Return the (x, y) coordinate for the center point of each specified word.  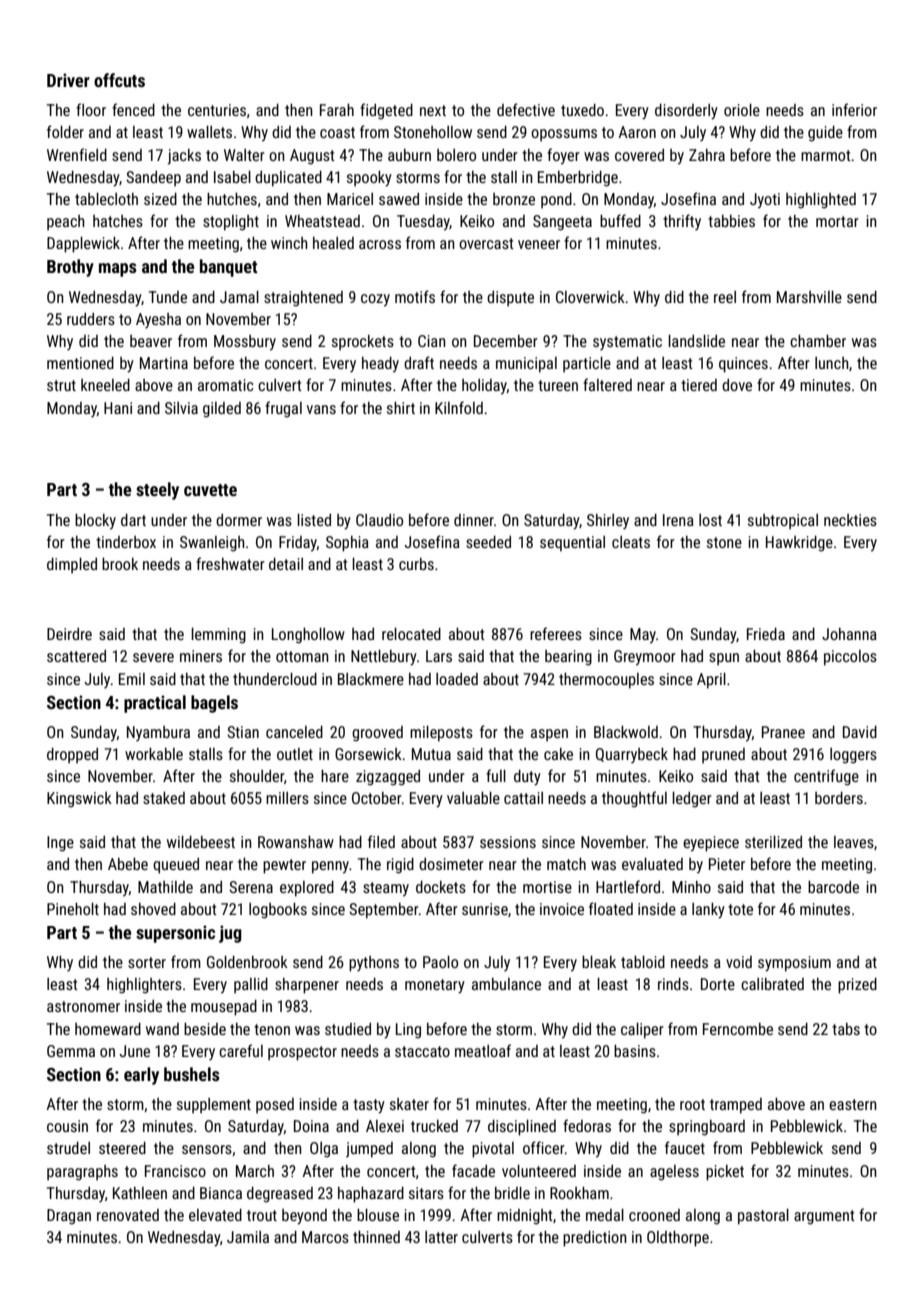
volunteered (539, 1171)
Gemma (71, 1051)
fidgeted (386, 111)
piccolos (850, 658)
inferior (854, 109)
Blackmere (371, 679)
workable (154, 754)
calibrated (772, 984)
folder (65, 131)
